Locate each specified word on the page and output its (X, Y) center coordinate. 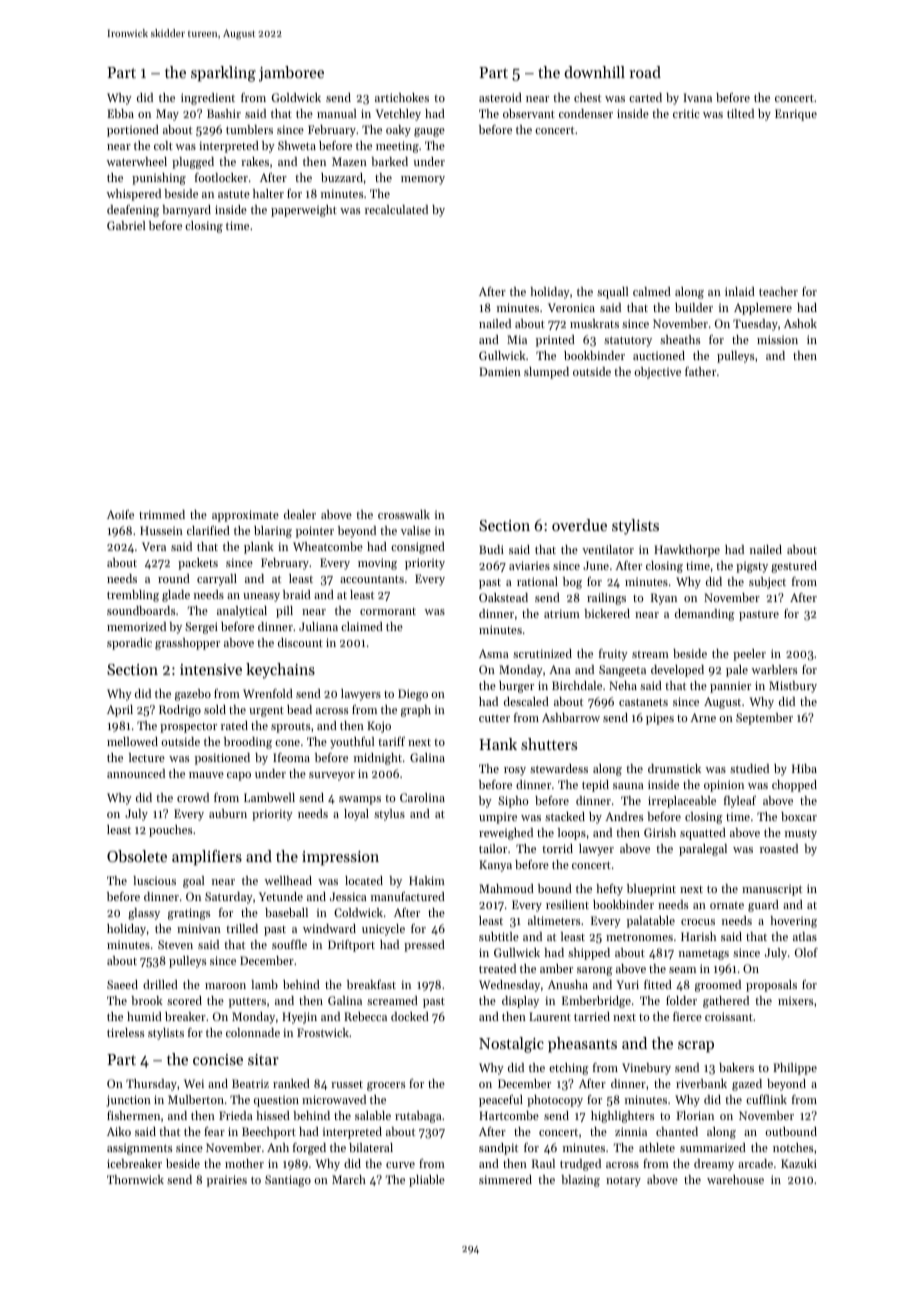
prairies (227, 1181)
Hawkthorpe (687, 551)
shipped (589, 954)
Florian (695, 1115)
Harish (698, 936)
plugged (193, 163)
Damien (500, 371)
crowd (193, 797)
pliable (427, 1181)
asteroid (500, 97)
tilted (740, 113)
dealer (300, 514)
